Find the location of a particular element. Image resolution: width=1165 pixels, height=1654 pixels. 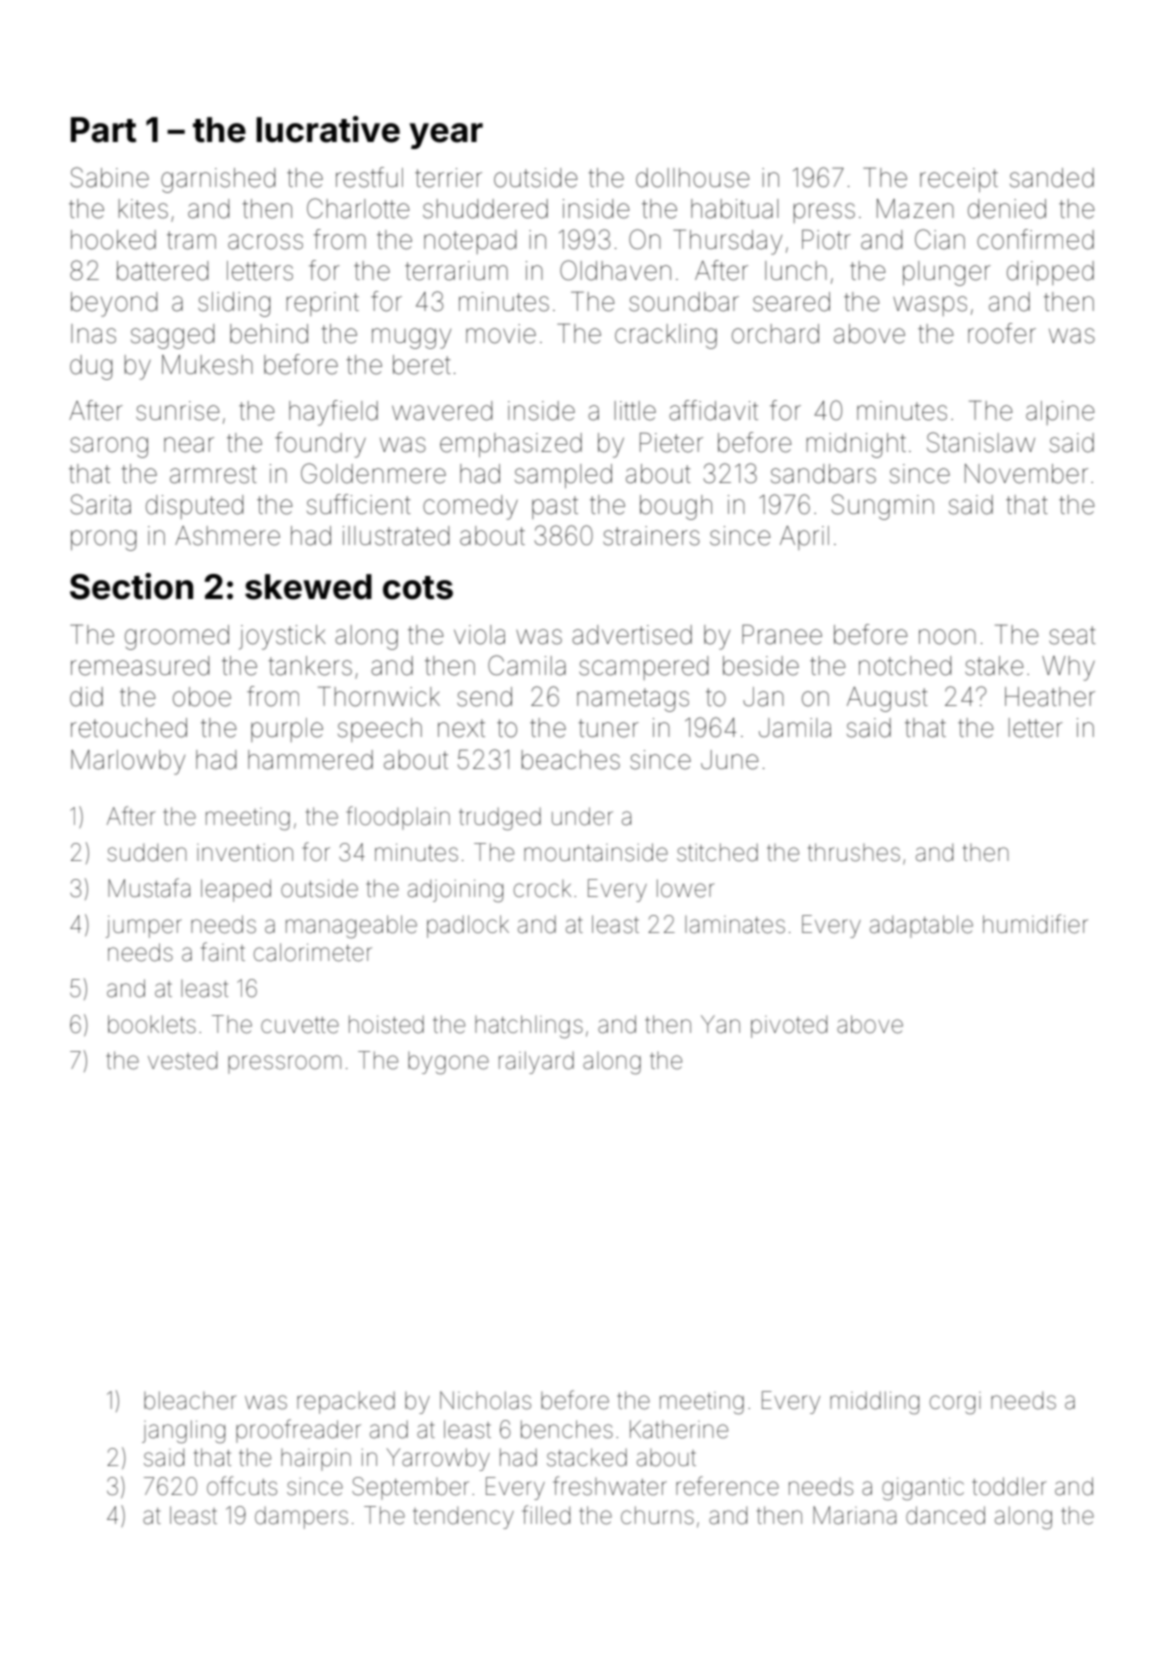

Oldhaven is located at coordinates (615, 270).
